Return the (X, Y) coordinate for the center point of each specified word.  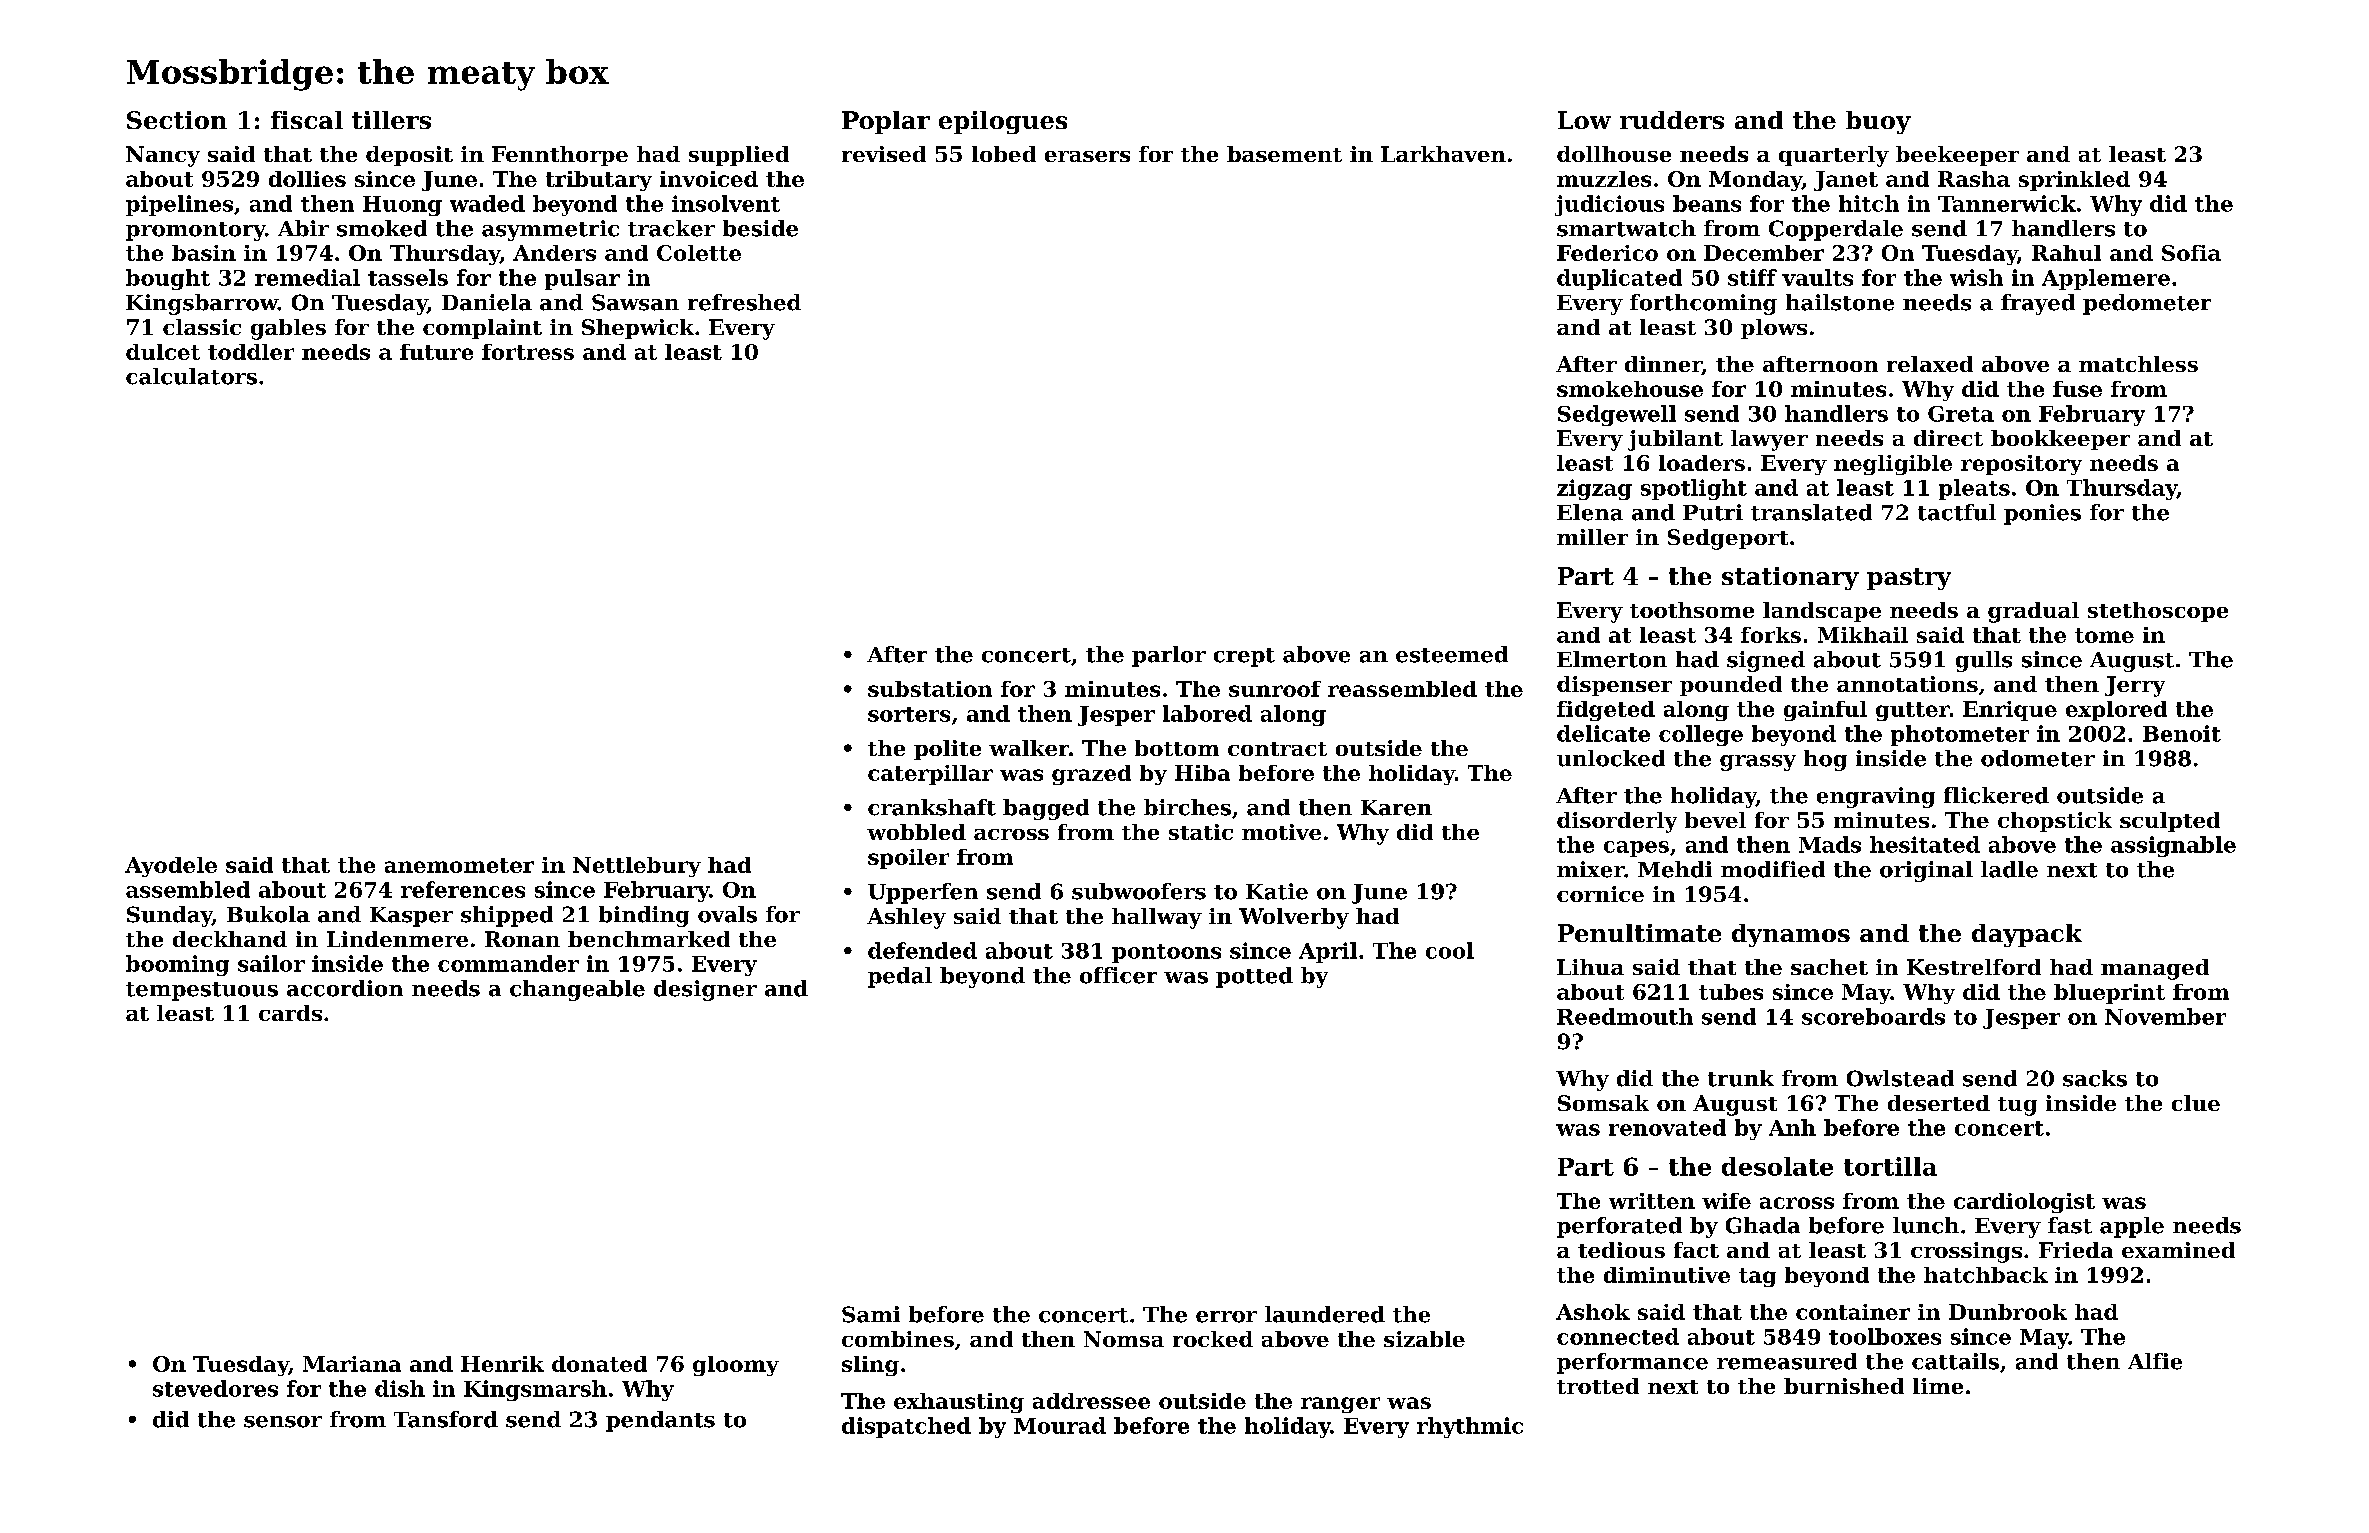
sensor (283, 1422)
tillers (391, 120)
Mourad (1060, 1425)
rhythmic (1470, 1427)
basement (1284, 154)
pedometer (2147, 304)
